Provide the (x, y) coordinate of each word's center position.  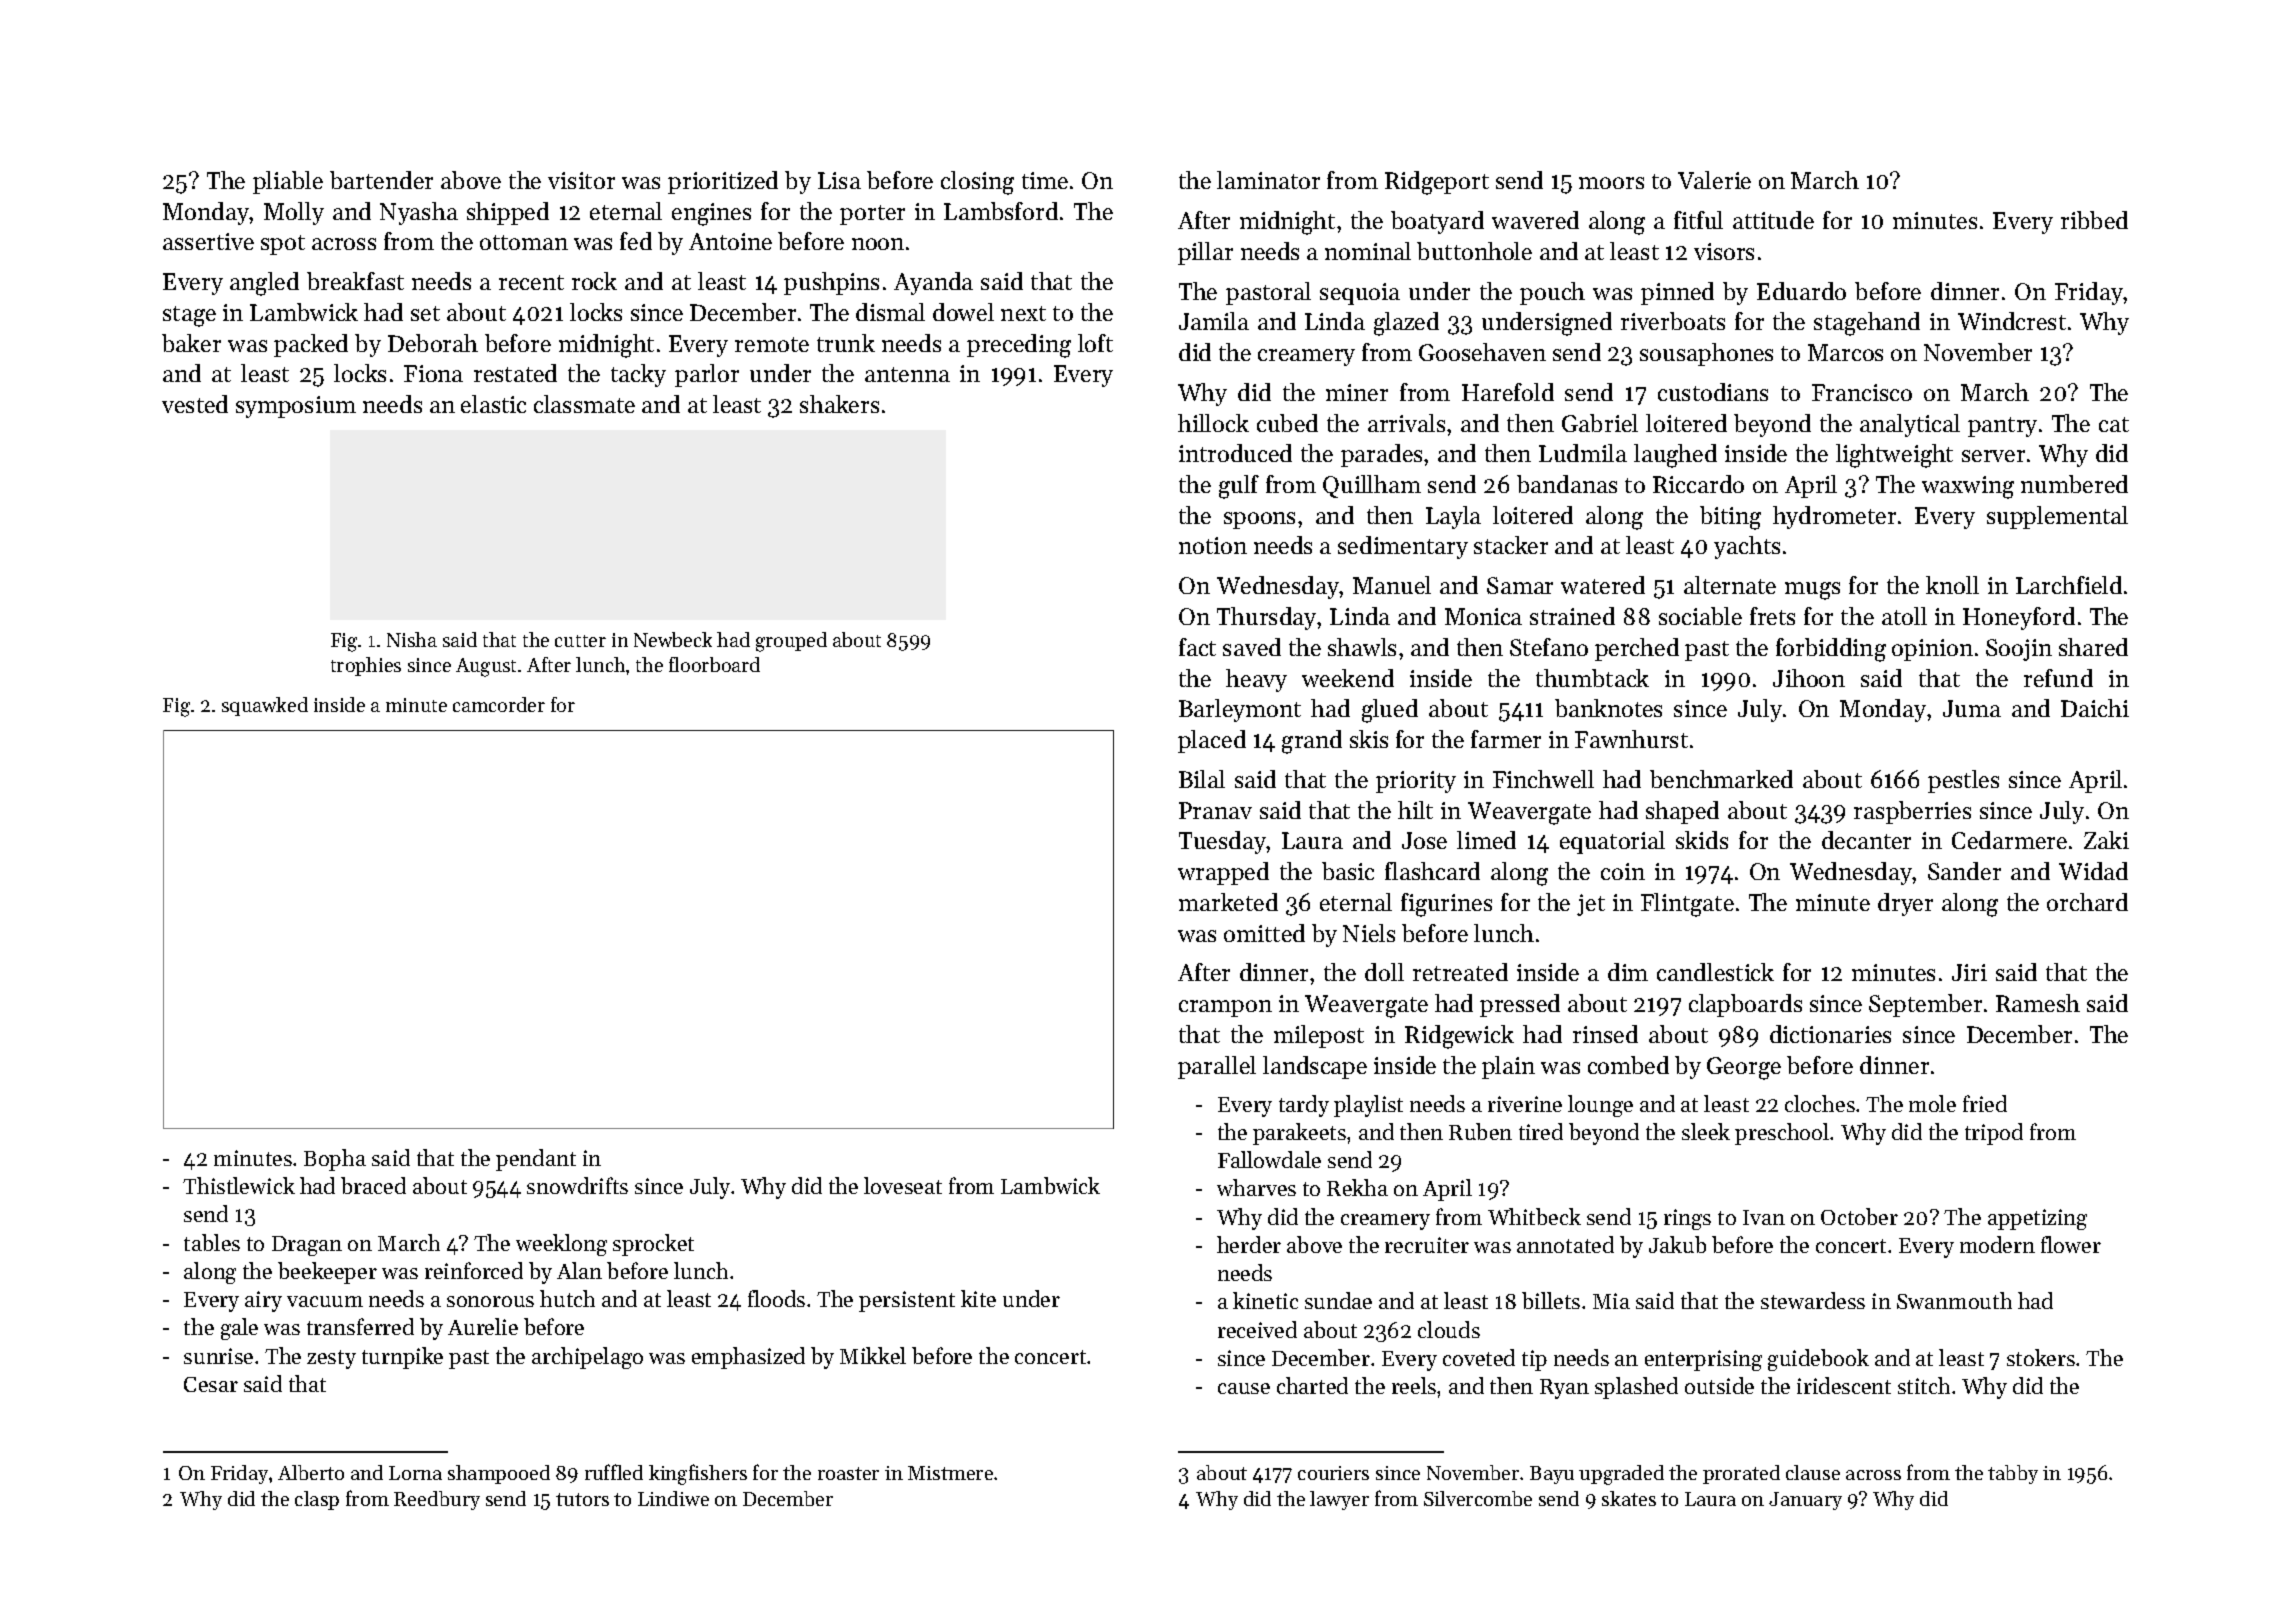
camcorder (499, 704)
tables (212, 1242)
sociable (1700, 616)
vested (195, 404)
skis (1369, 739)
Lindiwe (673, 1498)
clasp (317, 1500)
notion (1213, 545)
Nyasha (419, 213)
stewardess (1813, 1300)
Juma (1972, 708)
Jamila (1214, 321)
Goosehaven (1482, 352)
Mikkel (873, 1355)
